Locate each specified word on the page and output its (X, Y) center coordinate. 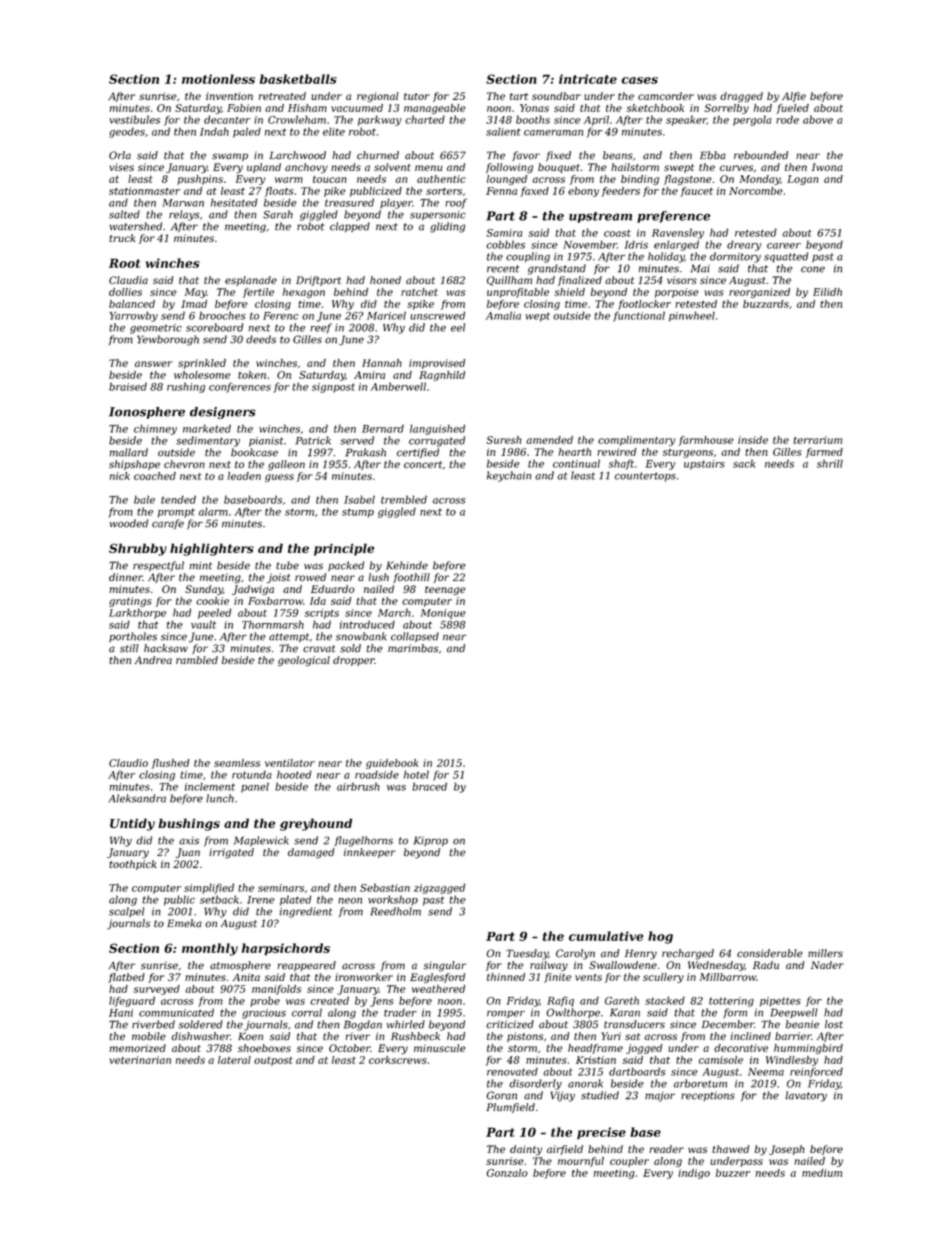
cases (639, 80)
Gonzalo (507, 1173)
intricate (588, 79)
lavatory (806, 1096)
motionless (218, 79)
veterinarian (140, 1060)
